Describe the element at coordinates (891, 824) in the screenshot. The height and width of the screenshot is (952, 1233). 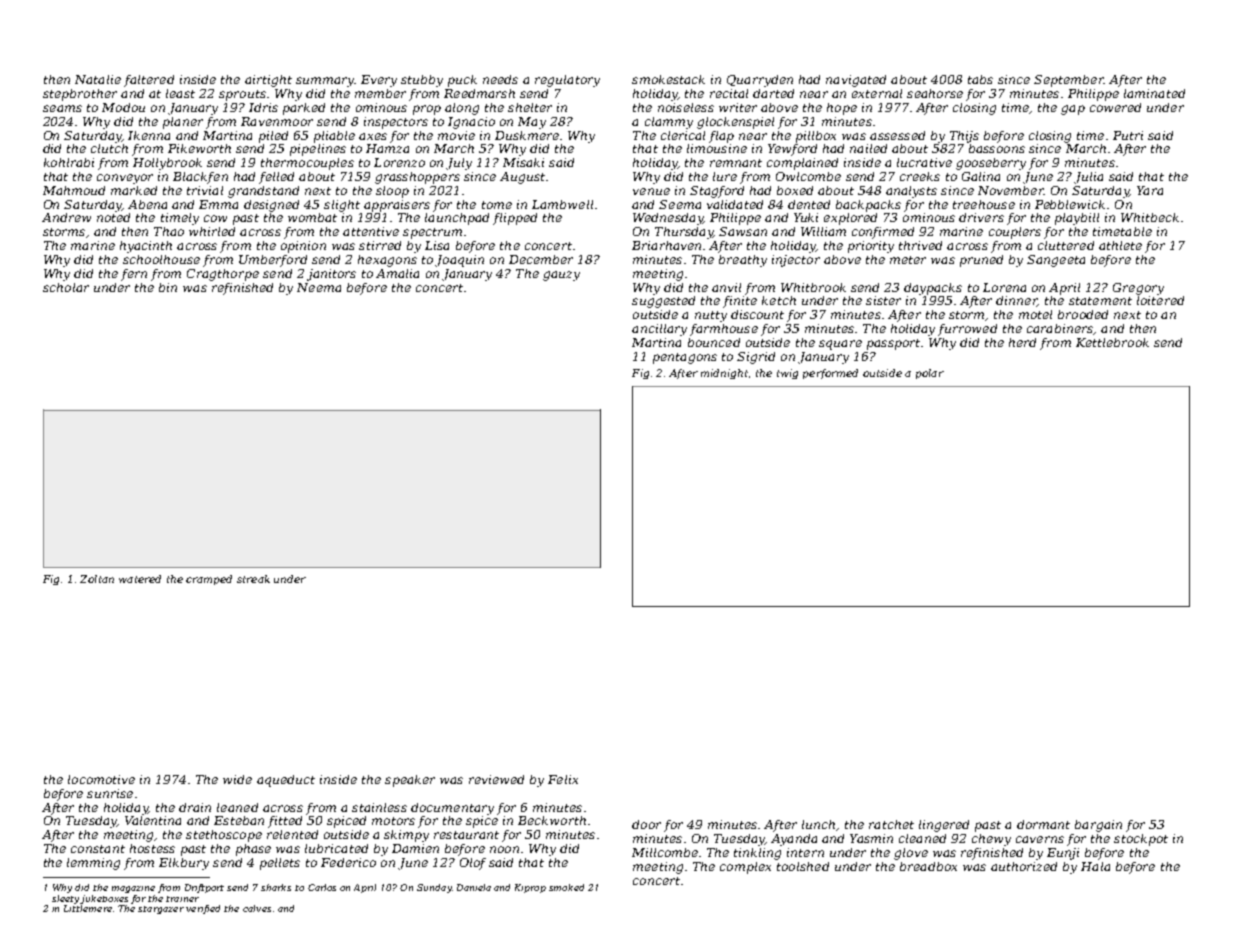
I see `ratchet` at that location.
